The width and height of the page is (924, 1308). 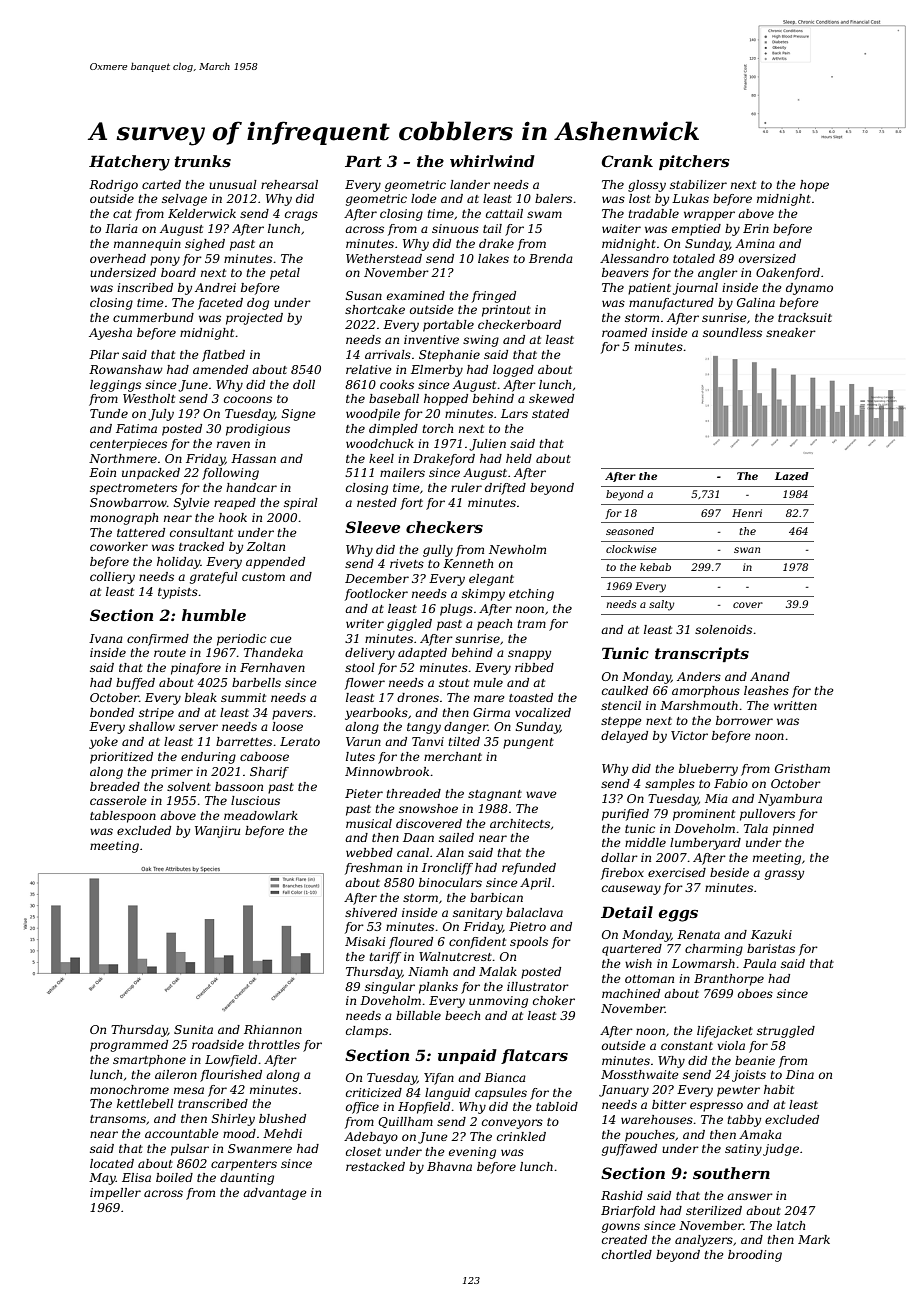 I want to click on wave, so click(x=541, y=794).
